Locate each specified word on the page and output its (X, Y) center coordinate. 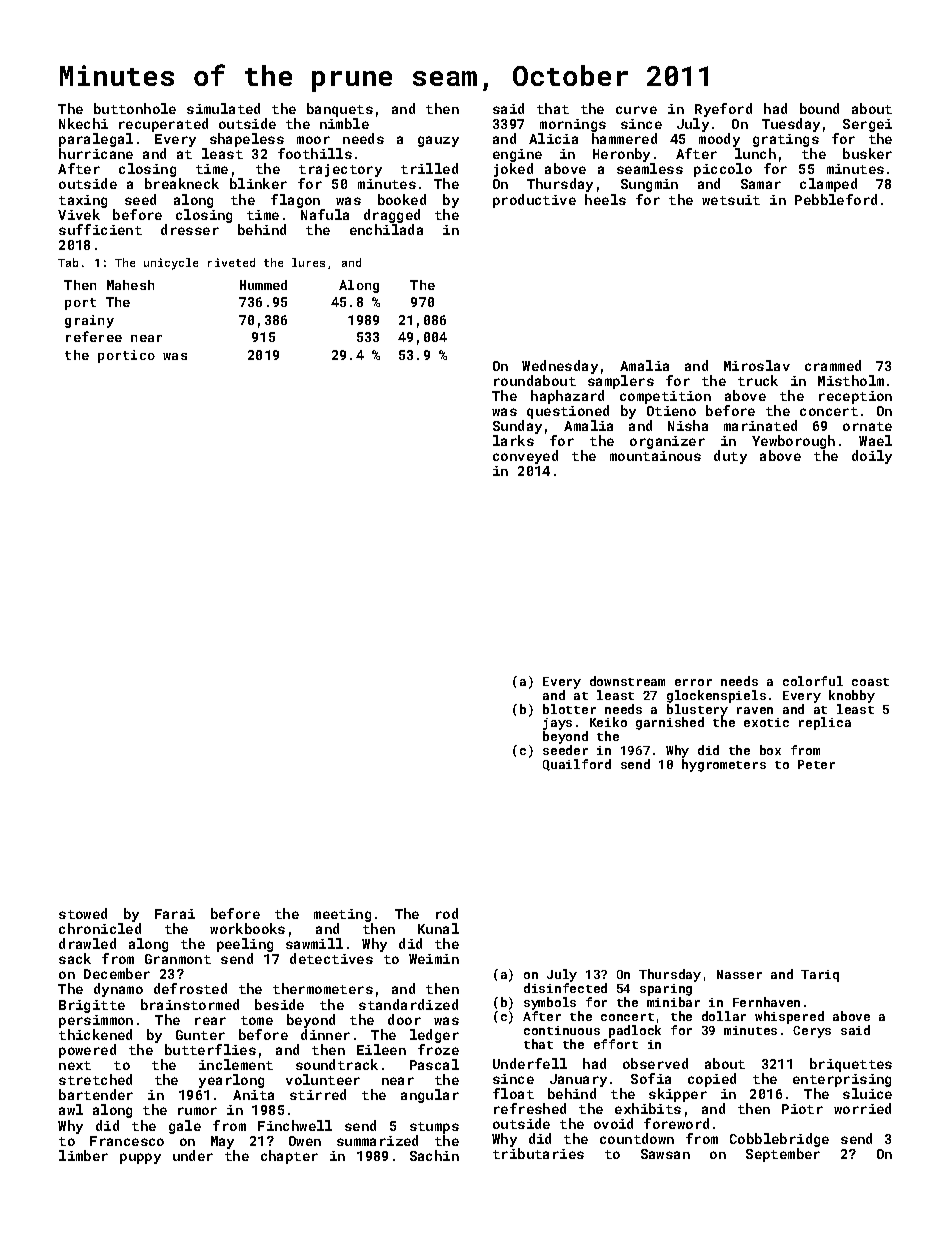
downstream (627, 681)
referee (94, 336)
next (75, 1065)
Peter (816, 764)
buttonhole (135, 108)
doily (872, 457)
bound (819, 108)
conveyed (525, 457)
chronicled (100, 928)
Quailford (577, 765)
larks (513, 440)
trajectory (340, 170)
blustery (697, 711)
